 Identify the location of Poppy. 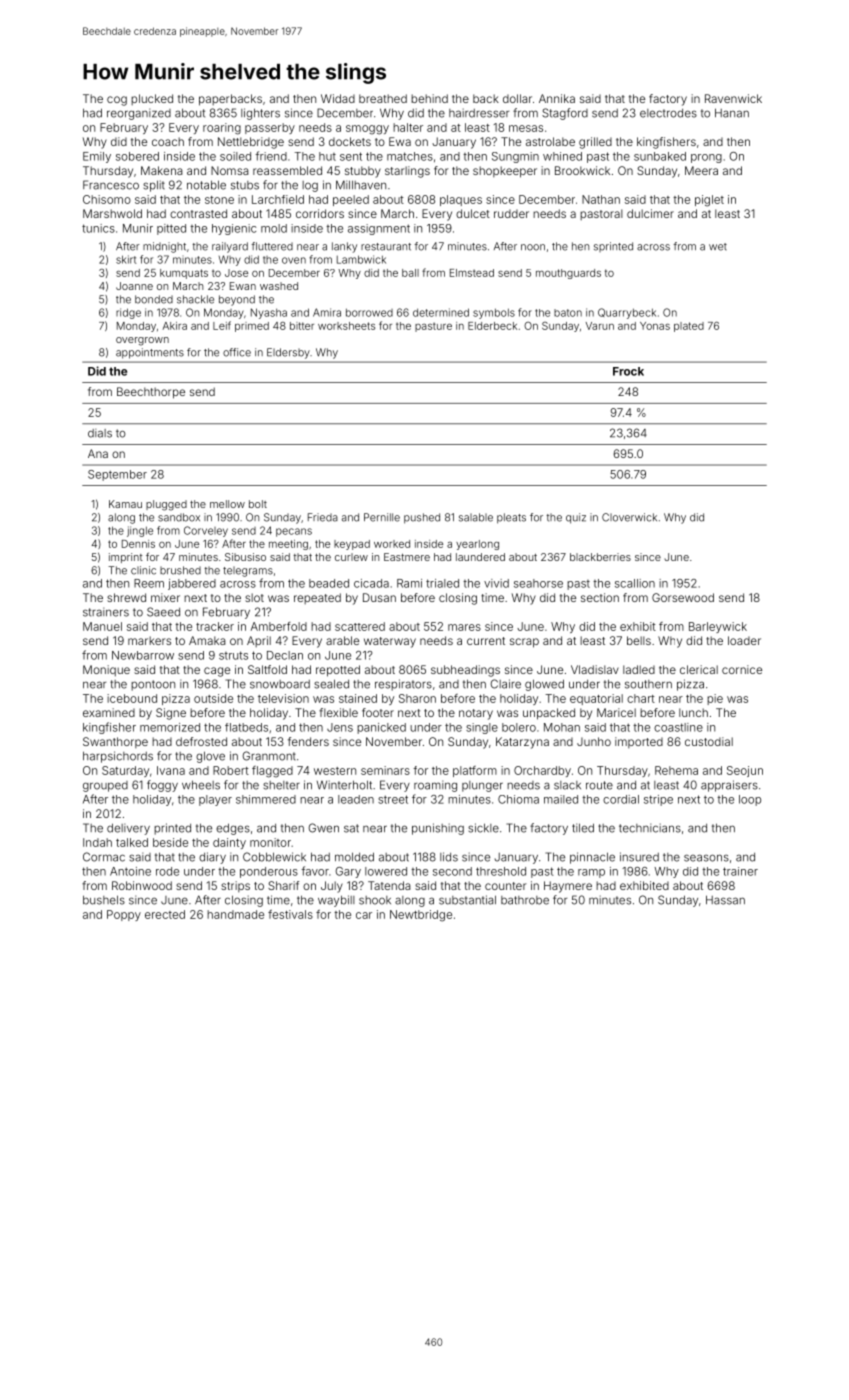
(124, 915).
